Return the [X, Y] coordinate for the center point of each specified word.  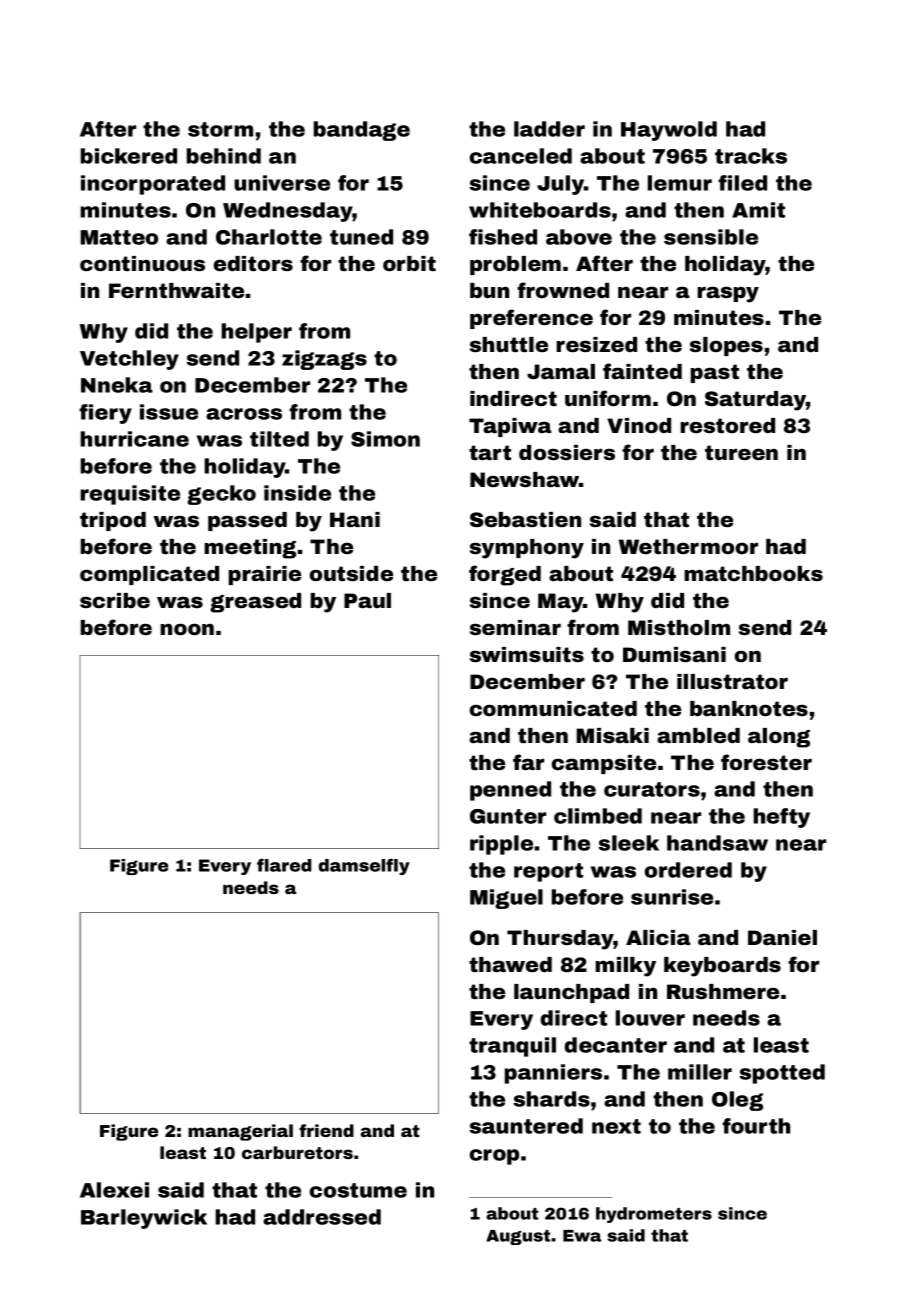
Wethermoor [688, 546]
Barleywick [144, 1219]
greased [255, 603]
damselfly [364, 867]
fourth [756, 1126]
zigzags [324, 360]
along [779, 738]
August [518, 1237]
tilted [279, 439]
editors [253, 263]
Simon [385, 439]
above [579, 237]
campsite [604, 764]
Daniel [782, 937]
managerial [240, 1132]
